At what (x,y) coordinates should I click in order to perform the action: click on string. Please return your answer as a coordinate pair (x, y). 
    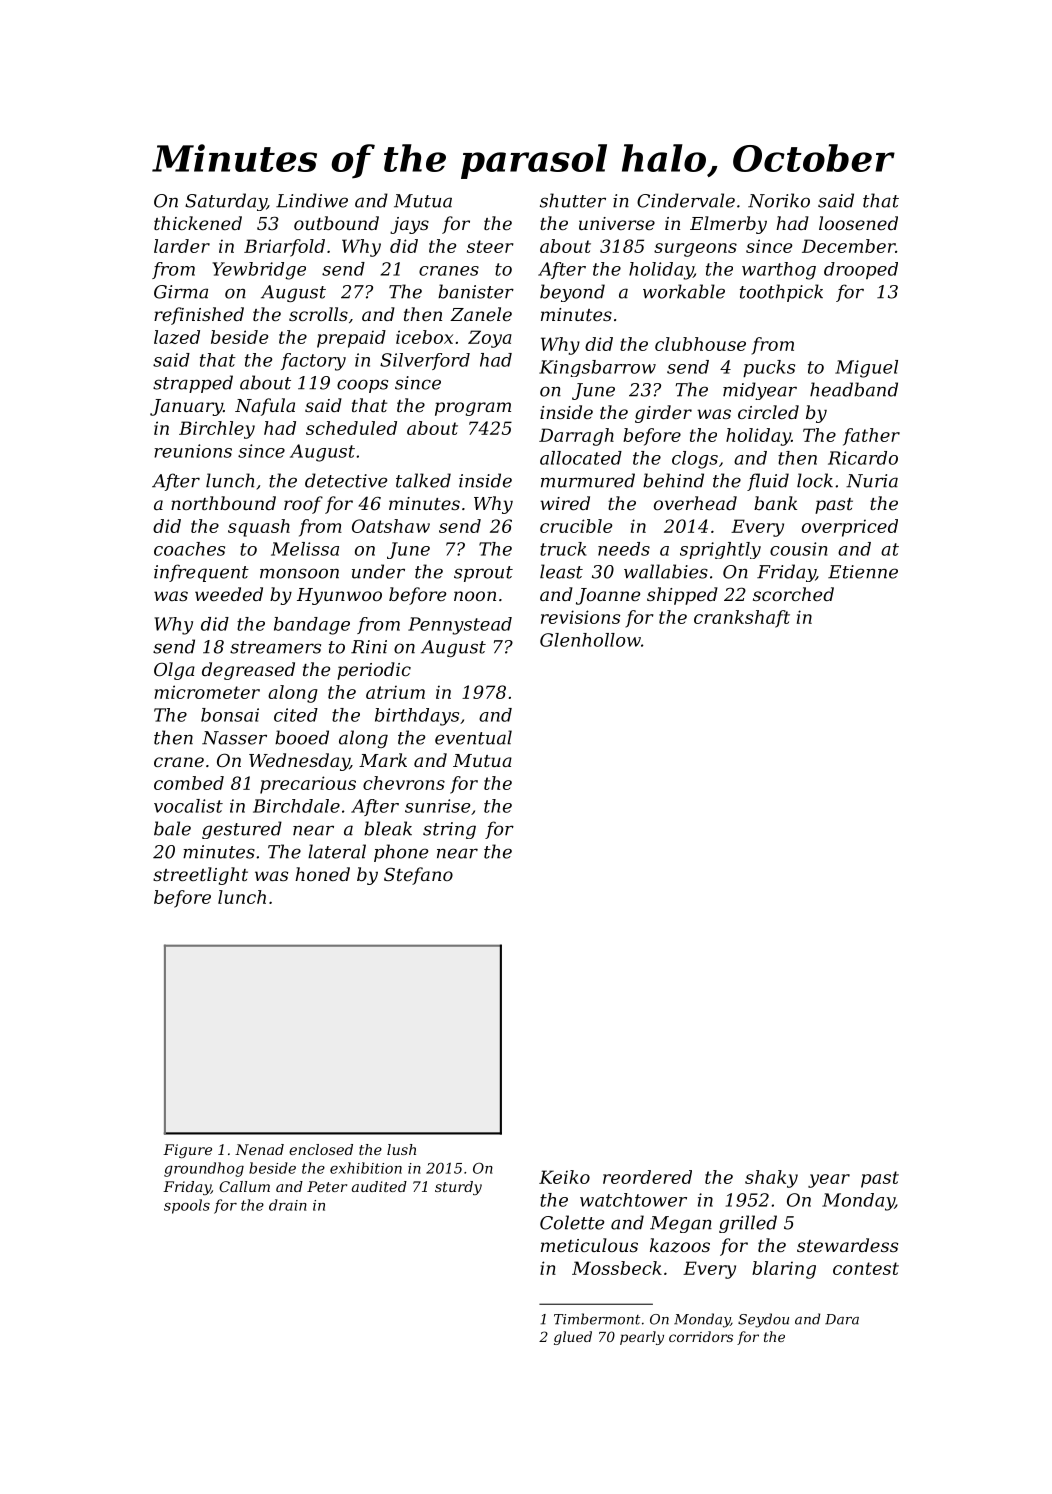
    Looking at the image, I should click on (449, 830).
